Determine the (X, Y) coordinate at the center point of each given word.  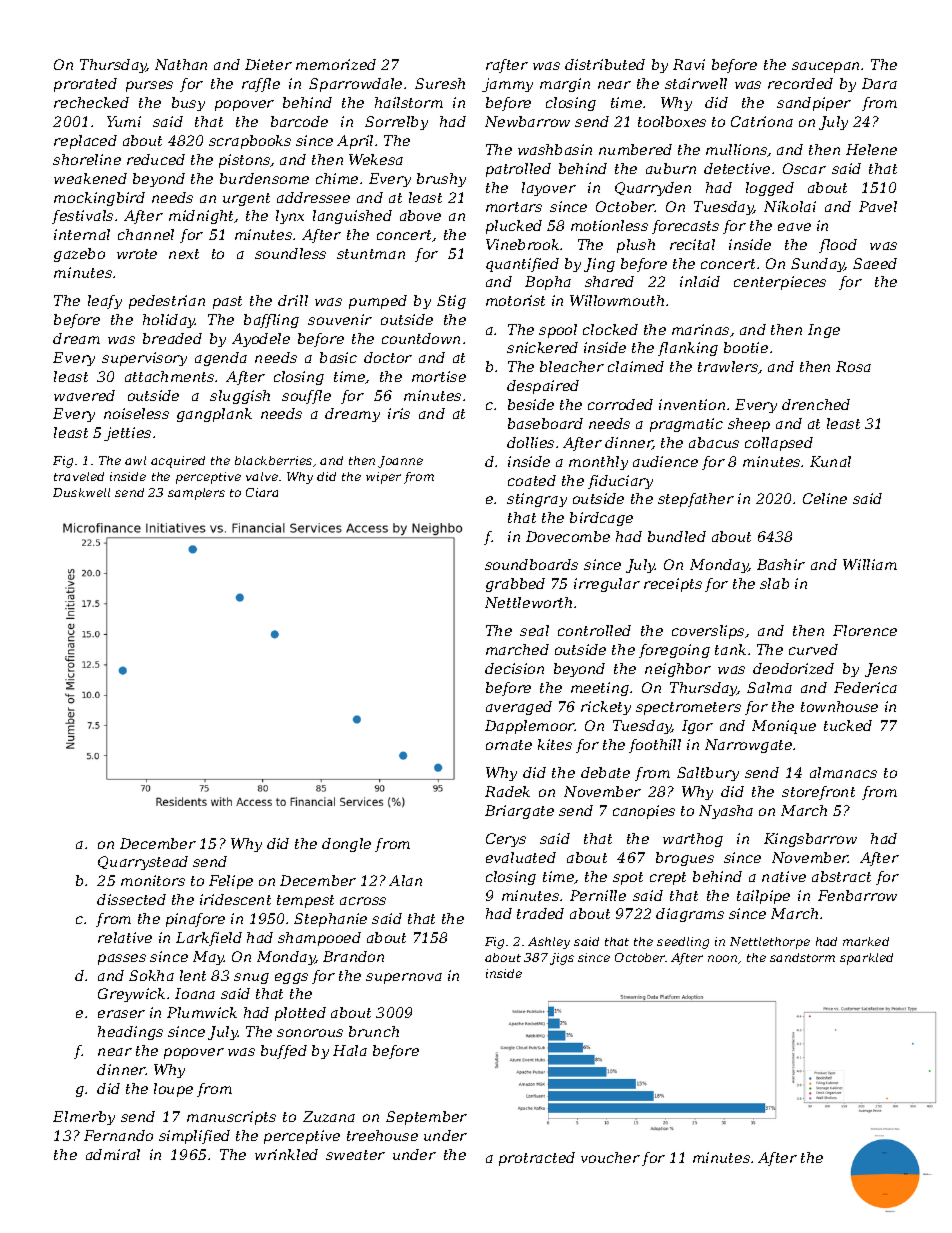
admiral (113, 1154)
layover (549, 189)
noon (722, 958)
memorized (336, 64)
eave (794, 227)
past (227, 302)
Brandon (353, 956)
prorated (85, 85)
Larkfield (209, 939)
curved (813, 649)
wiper (383, 478)
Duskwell (81, 492)
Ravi (689, 64)
